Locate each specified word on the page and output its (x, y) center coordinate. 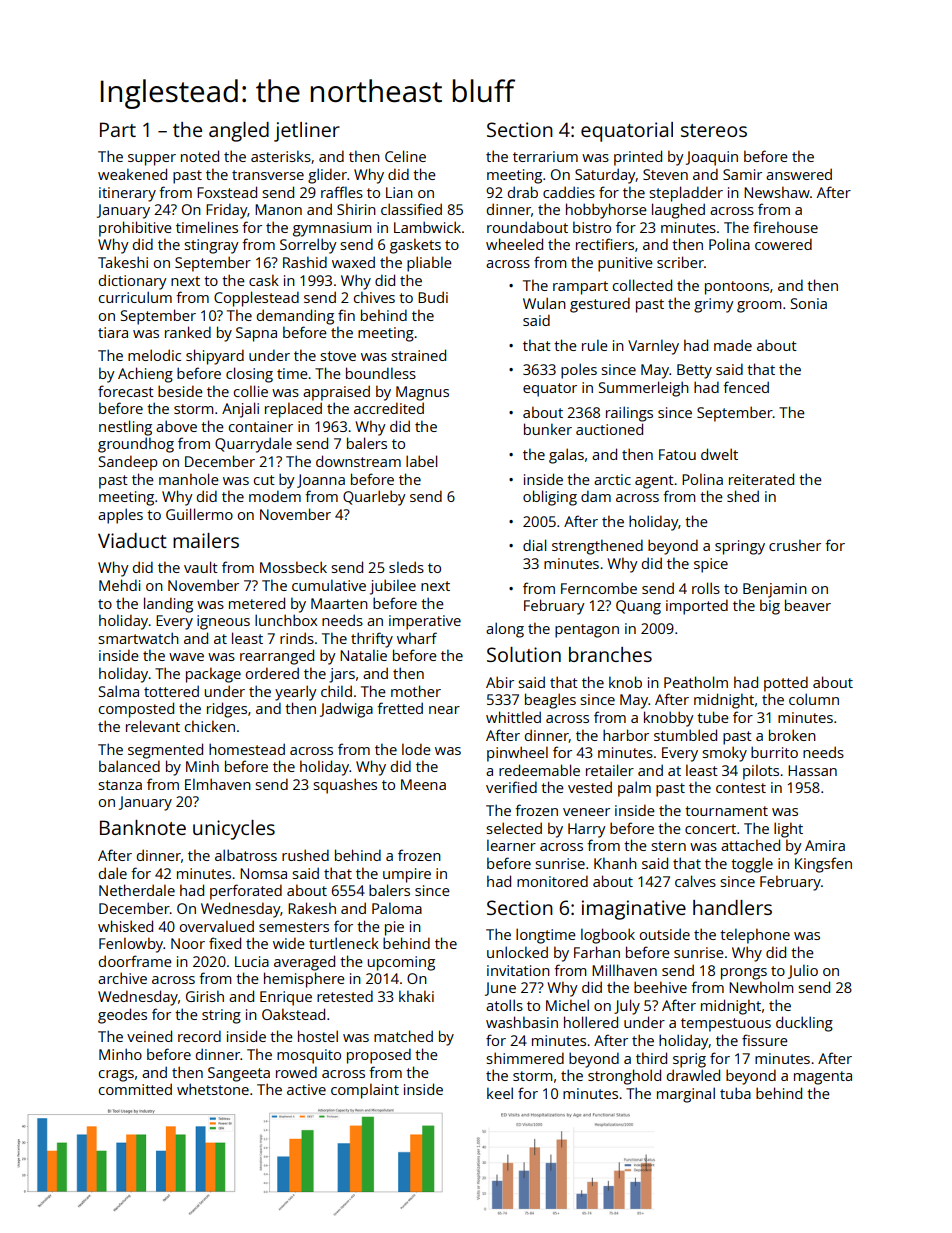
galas (566, 456)
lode (416, 749)
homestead (247, 749)
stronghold (624, 1077)
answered (799, 174)
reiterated (761, 479)
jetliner (307, 132)
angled (239, 132)
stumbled (685, 735)
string (221, 1016)
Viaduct (132, 540)
